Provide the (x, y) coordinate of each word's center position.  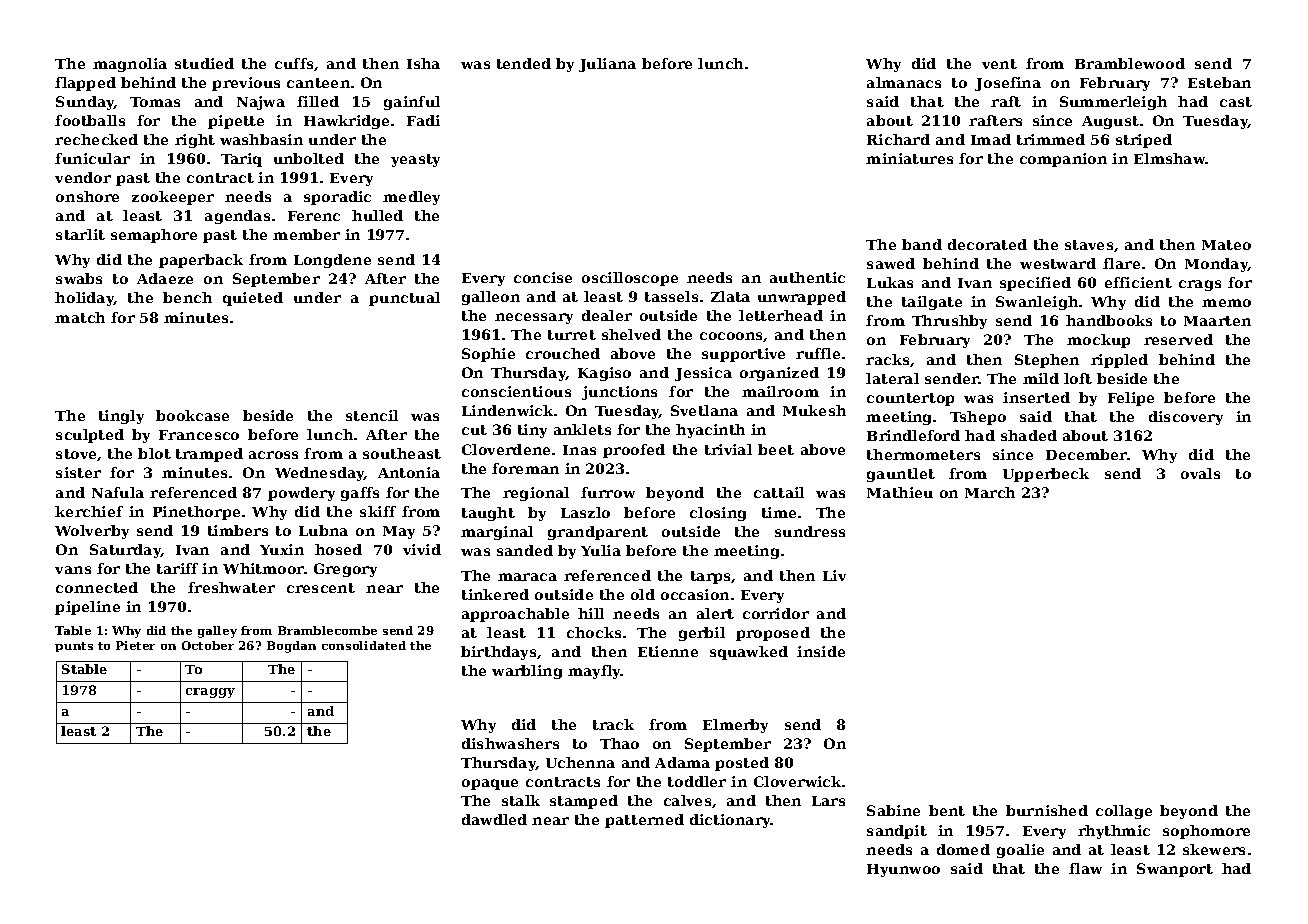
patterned (644, 821)
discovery (1186, 418)
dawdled (494, 819)
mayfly (594, 672)
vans (73, 570)
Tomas (155, 102)
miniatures (909, 158)
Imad (991, 139)
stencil (372, 415)
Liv (834, 575)
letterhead (781, 315)
